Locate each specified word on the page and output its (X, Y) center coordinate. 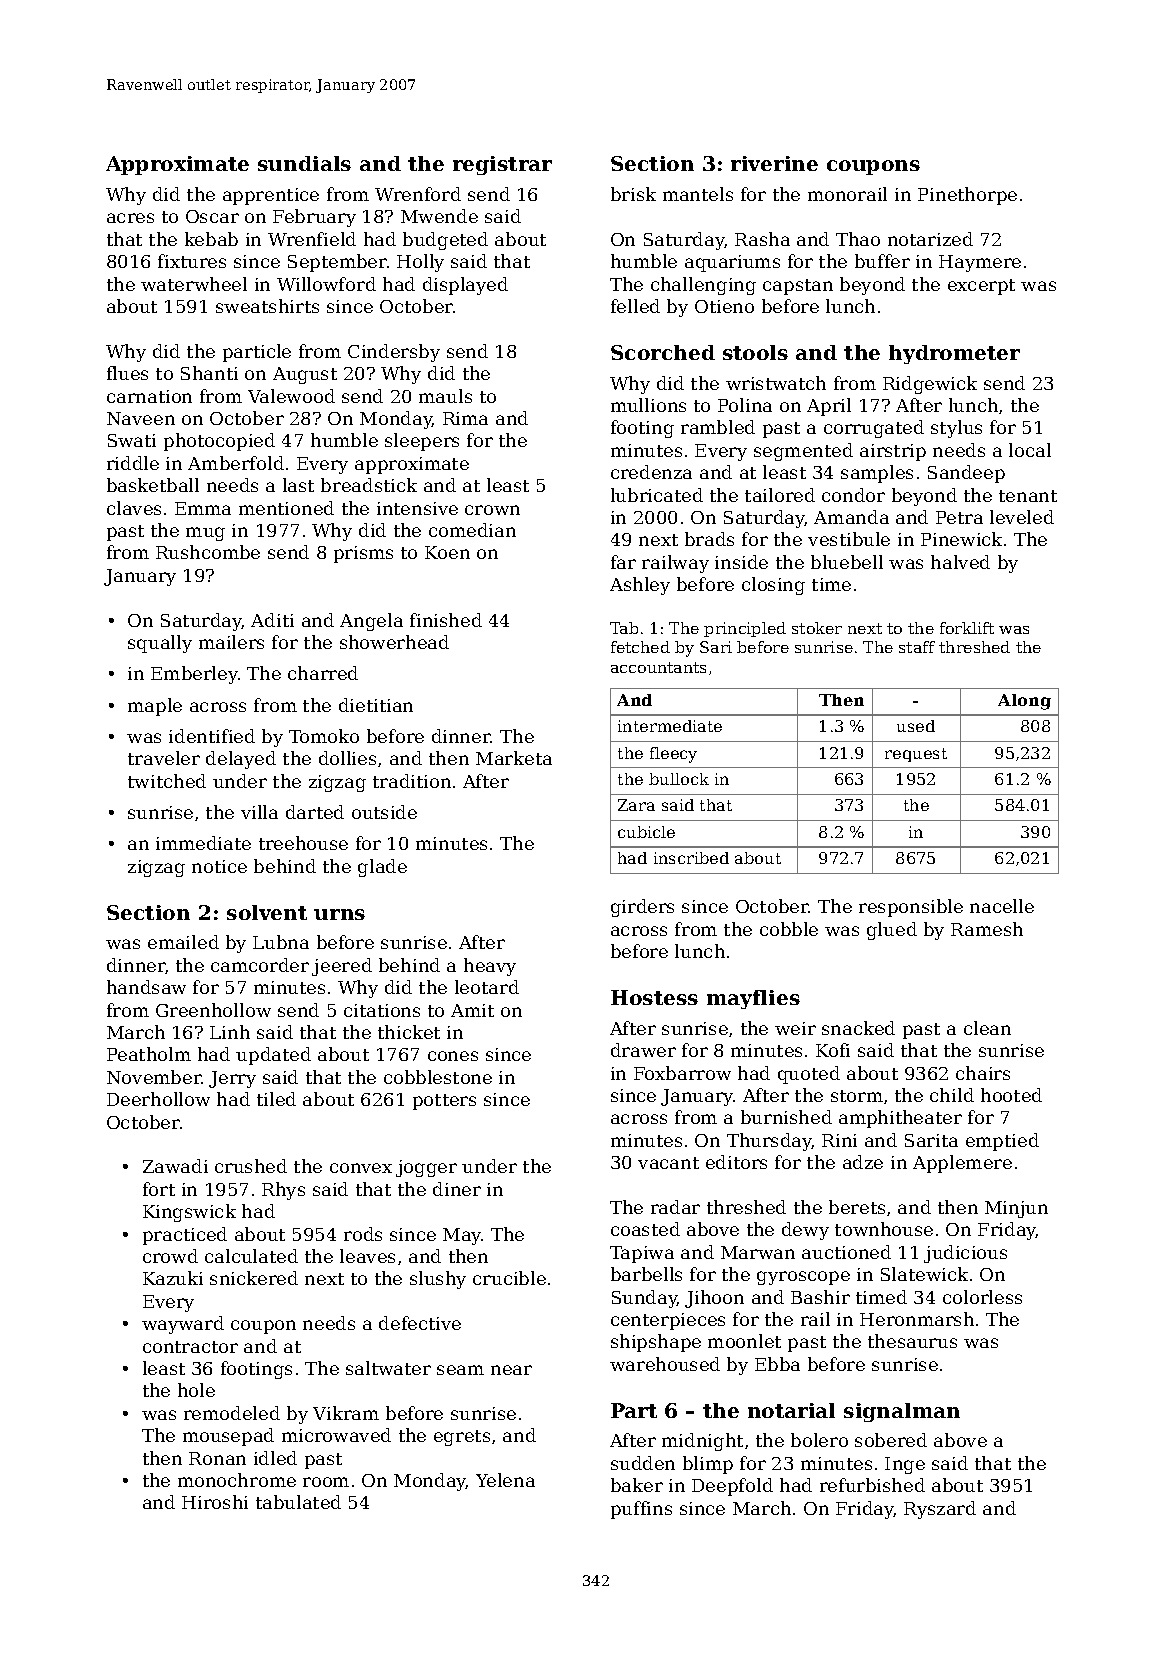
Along (1024, 702)
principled (745, 629)
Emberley (194, 675)
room (326, 1482)
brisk (633, 194)
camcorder (260, 965)
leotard (487, 987)
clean (987, 1028)
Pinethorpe (967, 196)
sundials (304, 163)
